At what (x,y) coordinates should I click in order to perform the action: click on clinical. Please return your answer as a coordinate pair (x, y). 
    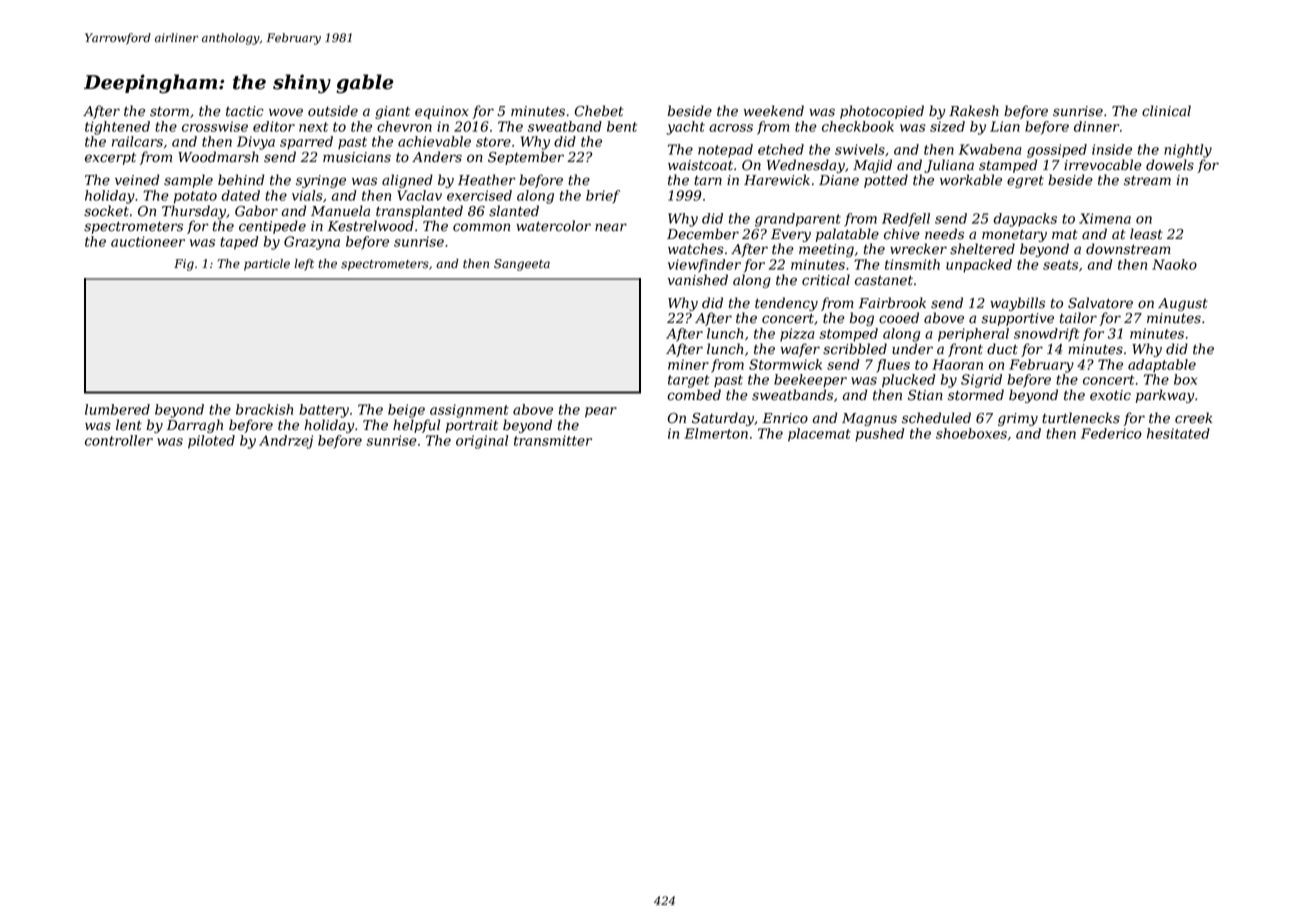
    Looking at the image, I should click on (1166, 111).
